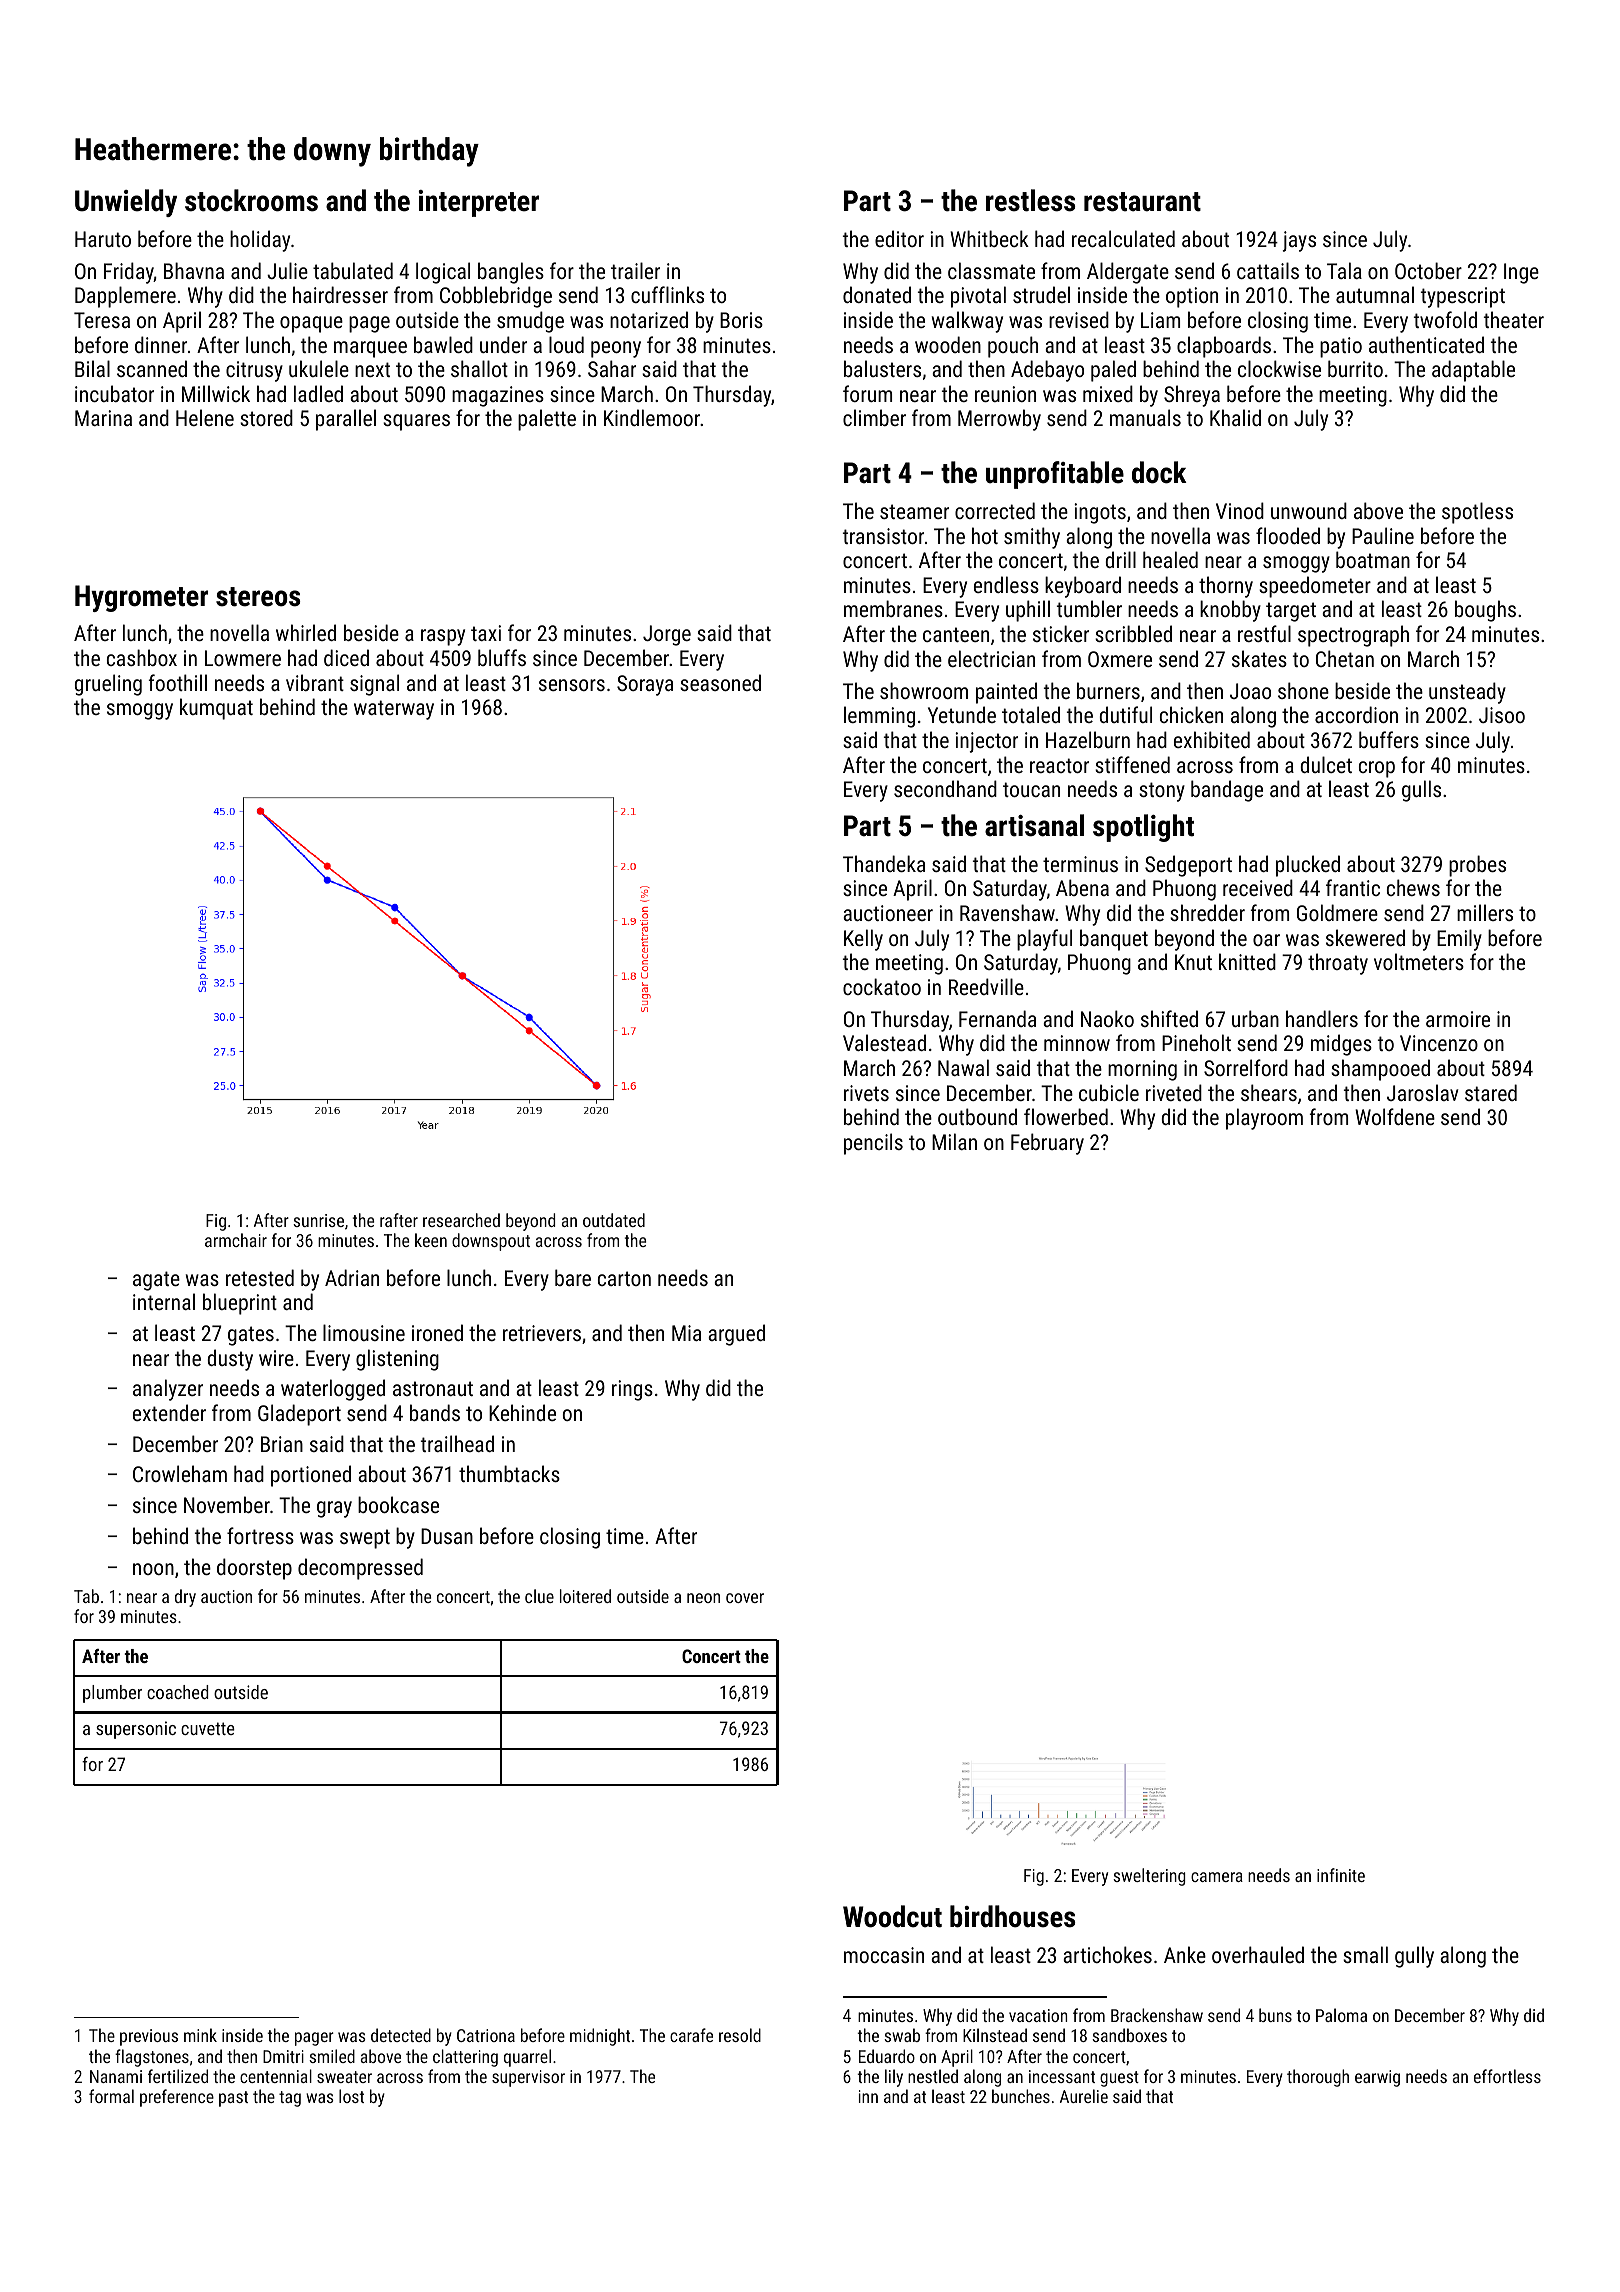  Describe the element at coordinates (884, 863) in the screenshot. I see `Thandeka` at that location.
